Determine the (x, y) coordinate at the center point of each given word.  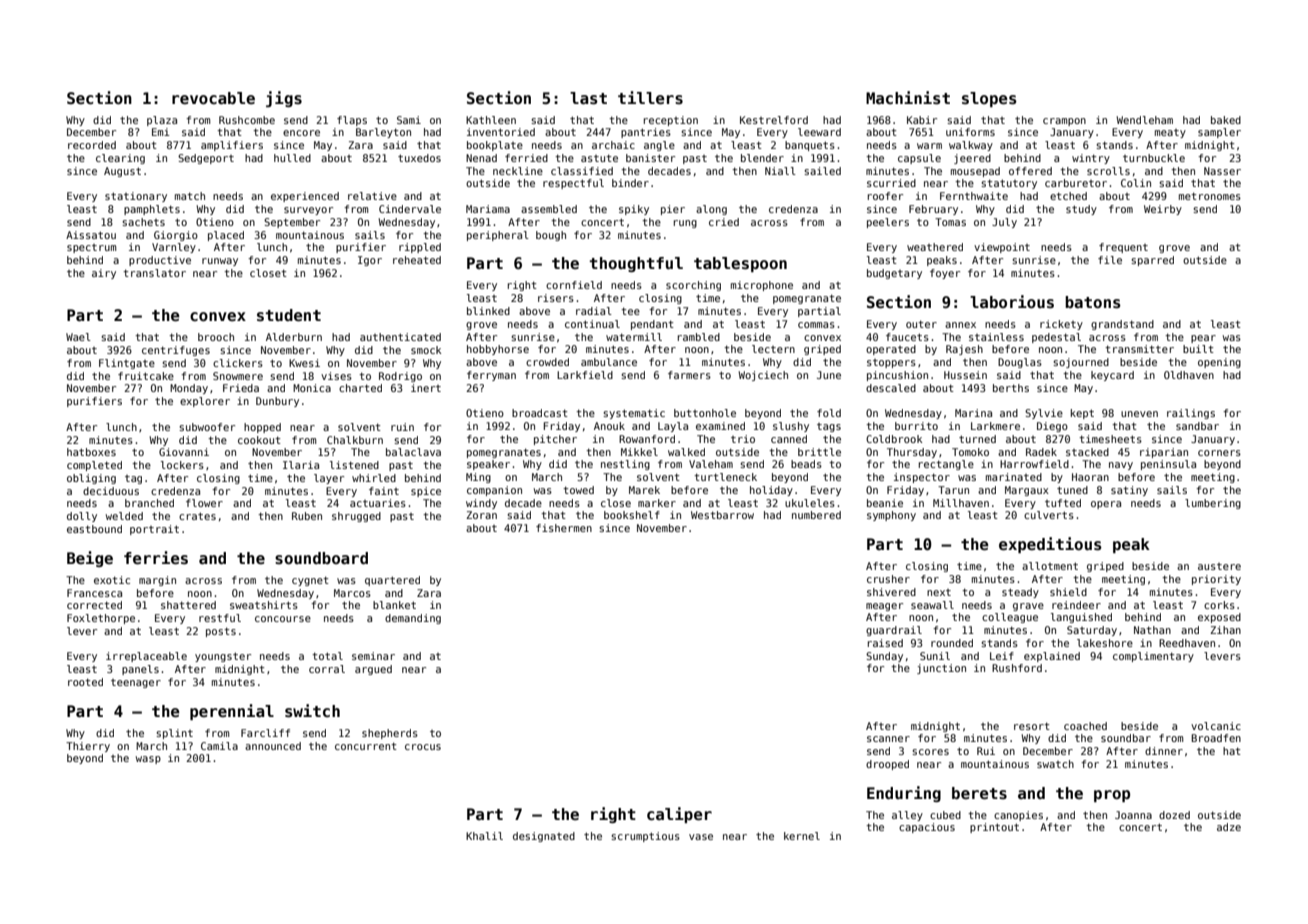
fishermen (564, 528)
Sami (409, 120)
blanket (394, 605)
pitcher (555, 440)
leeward (819, 132)
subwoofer (207, 427)
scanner (888, 739)
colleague (1010, 618)
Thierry (88, 747)
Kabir (922, 120)
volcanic (1216, 726)
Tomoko (970, 452)
